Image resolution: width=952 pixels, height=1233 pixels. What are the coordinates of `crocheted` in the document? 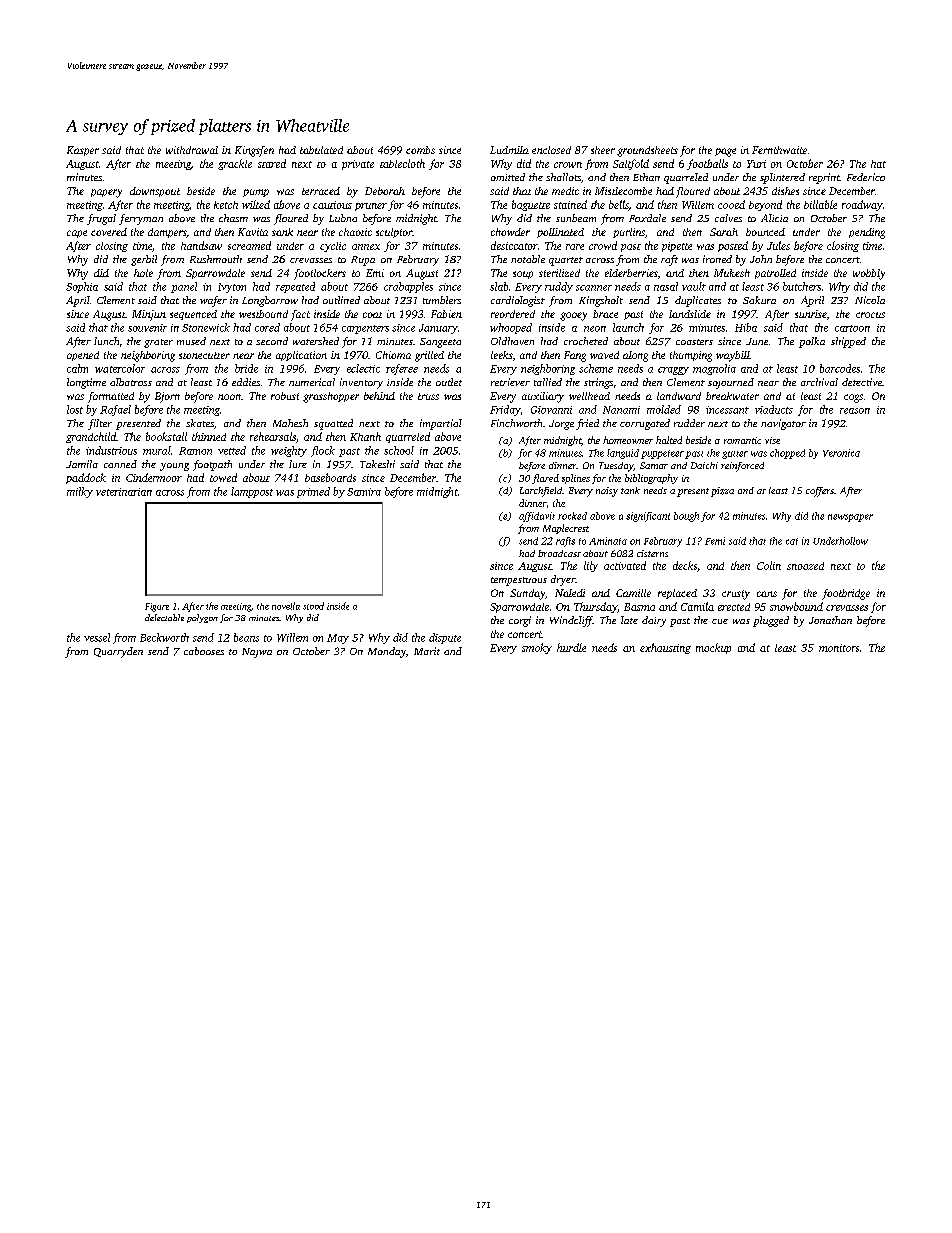 It's located at (586, 341).
